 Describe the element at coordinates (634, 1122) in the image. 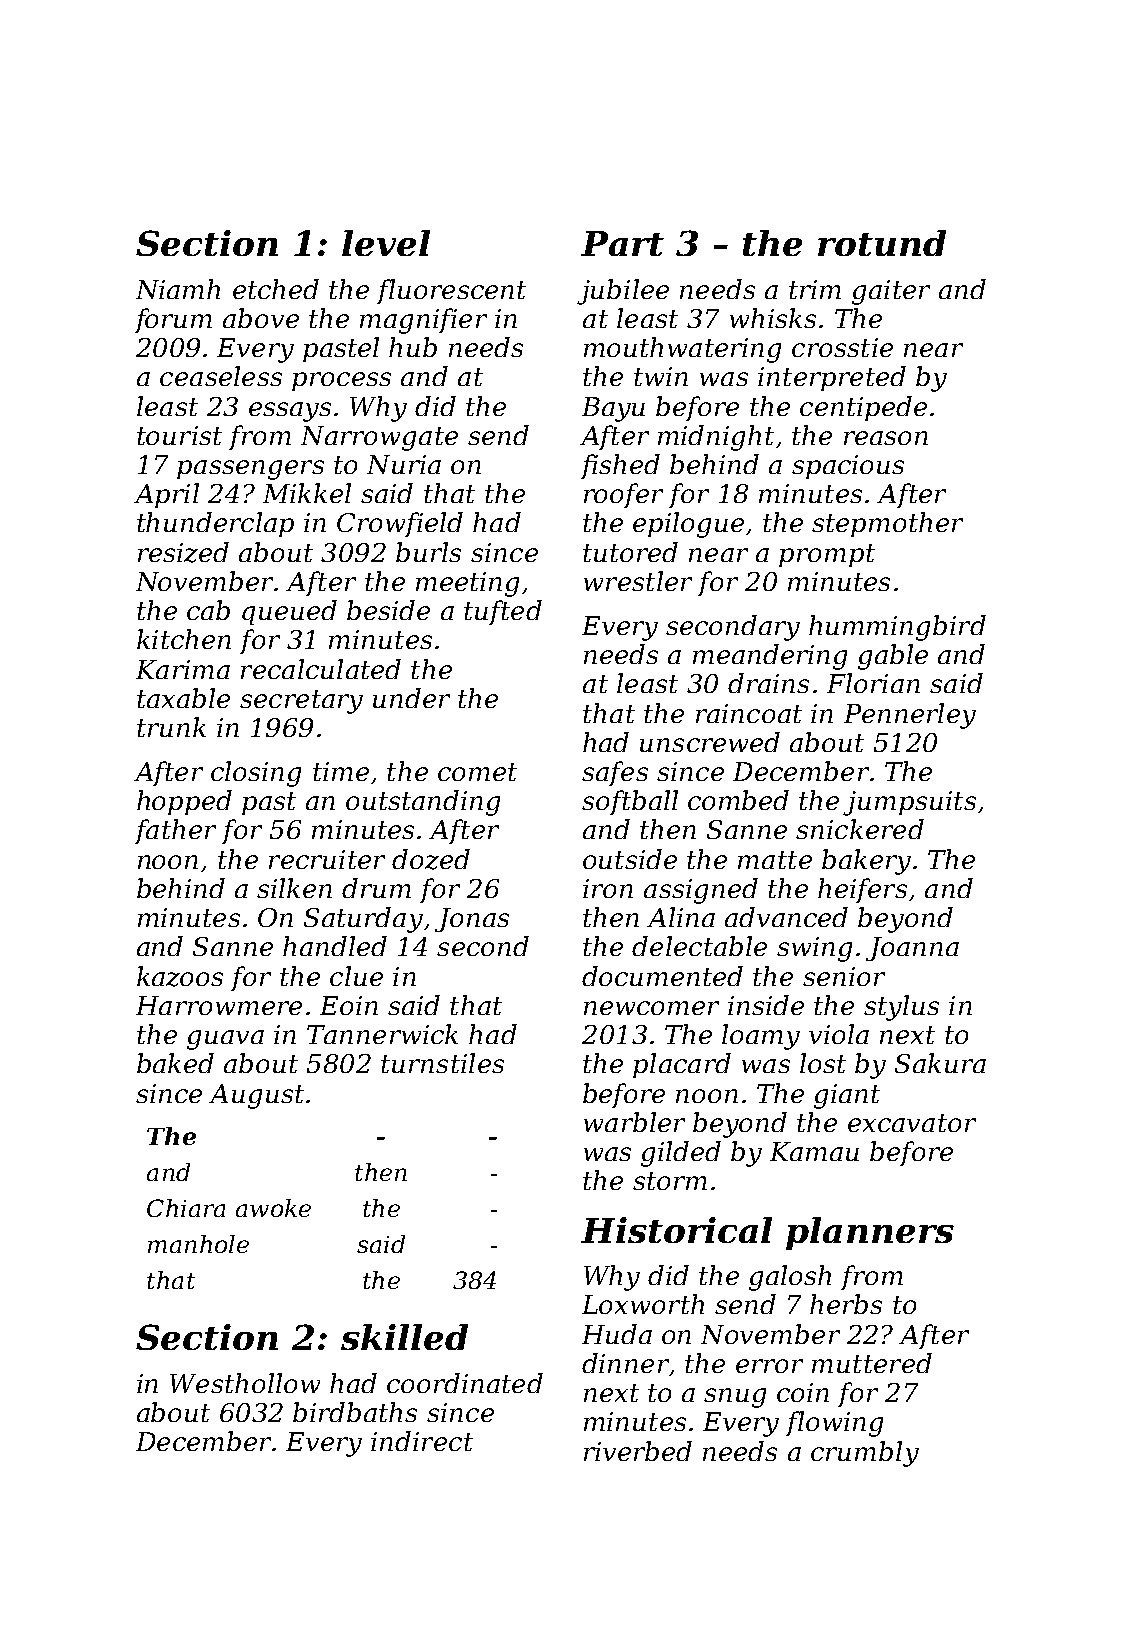

I see `warbler` at that location.
